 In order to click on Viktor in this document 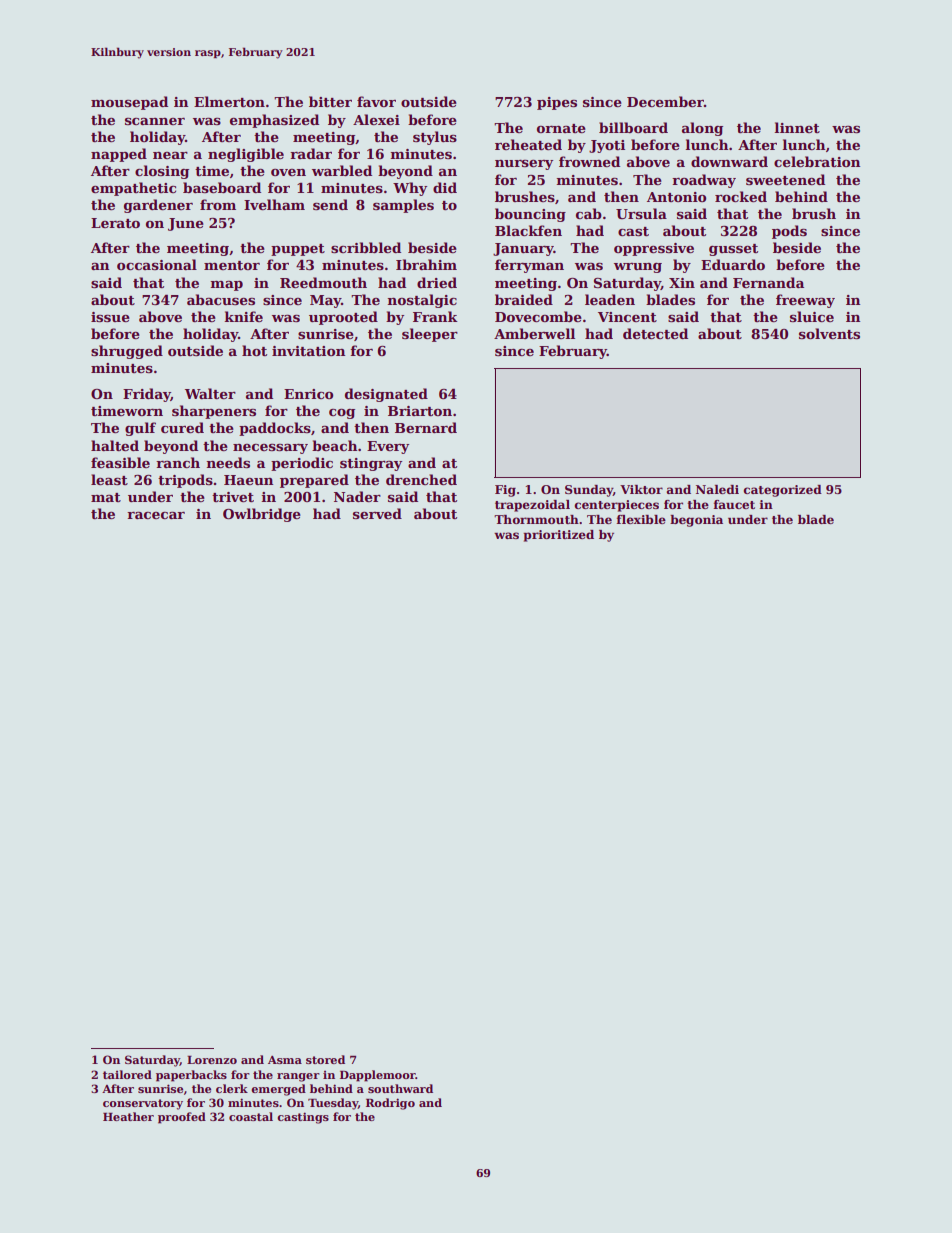, I will do `click(641, 489)`.
